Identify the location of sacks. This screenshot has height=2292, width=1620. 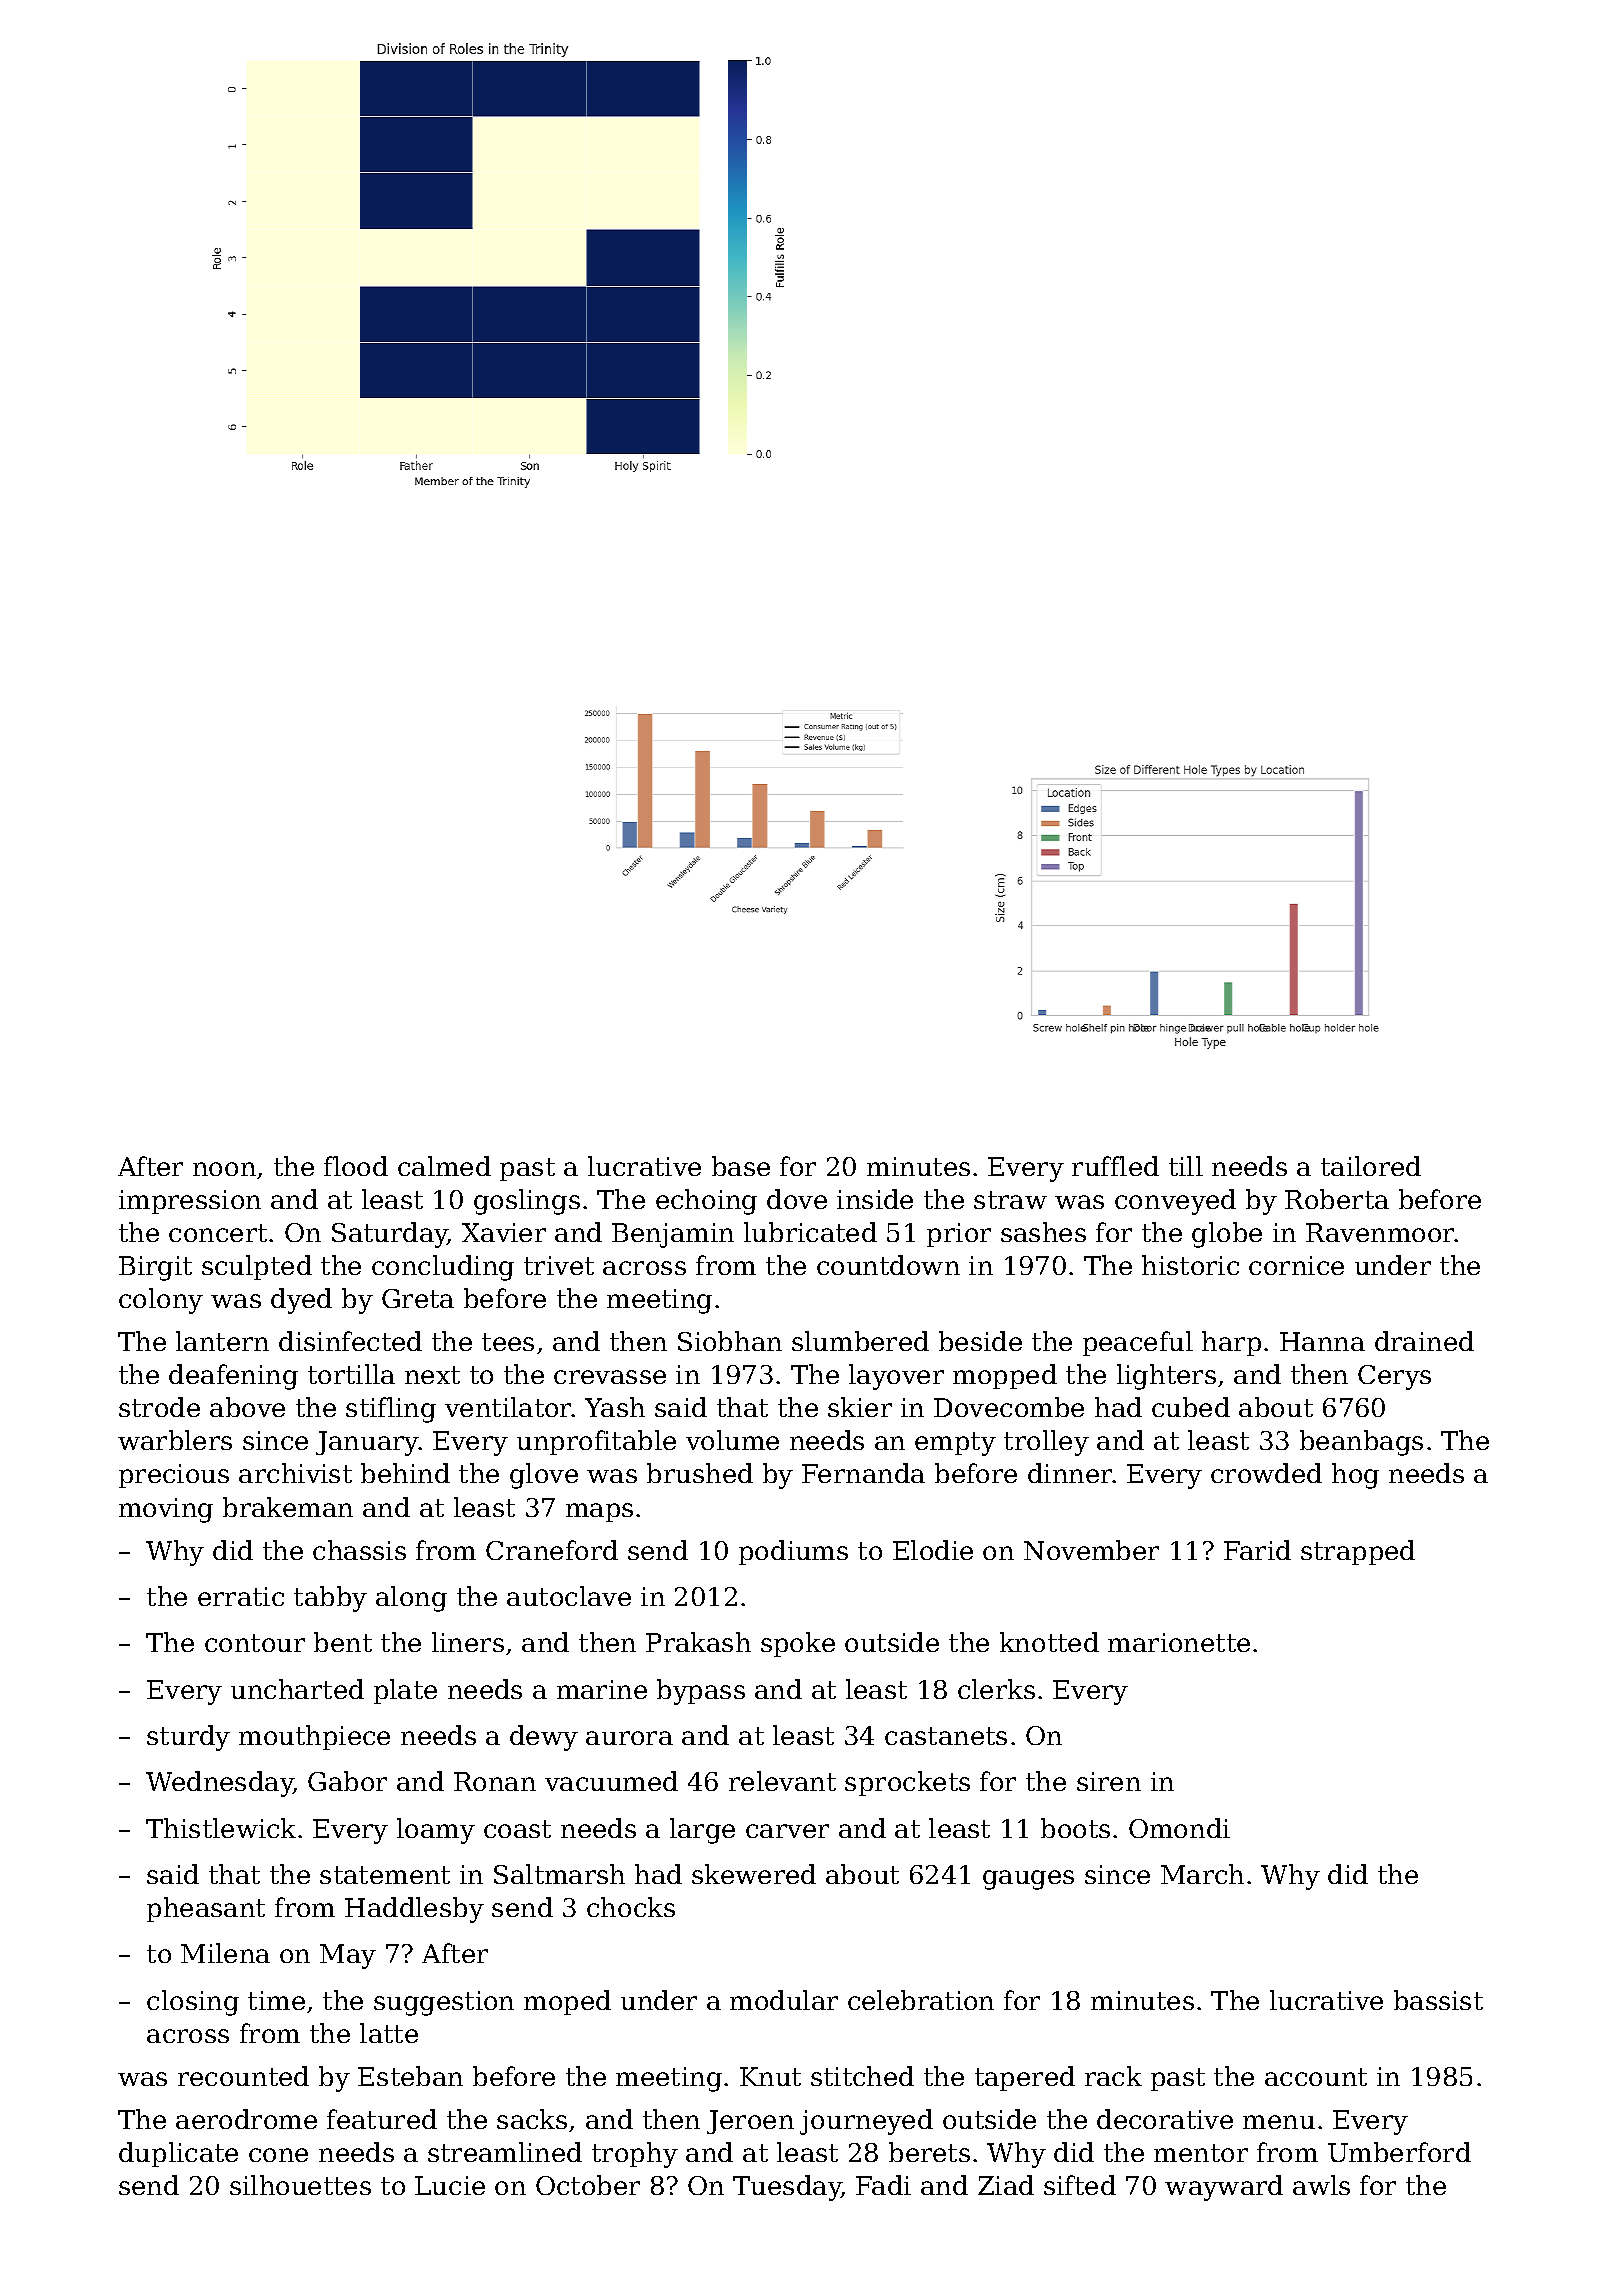
(532, 2119).
